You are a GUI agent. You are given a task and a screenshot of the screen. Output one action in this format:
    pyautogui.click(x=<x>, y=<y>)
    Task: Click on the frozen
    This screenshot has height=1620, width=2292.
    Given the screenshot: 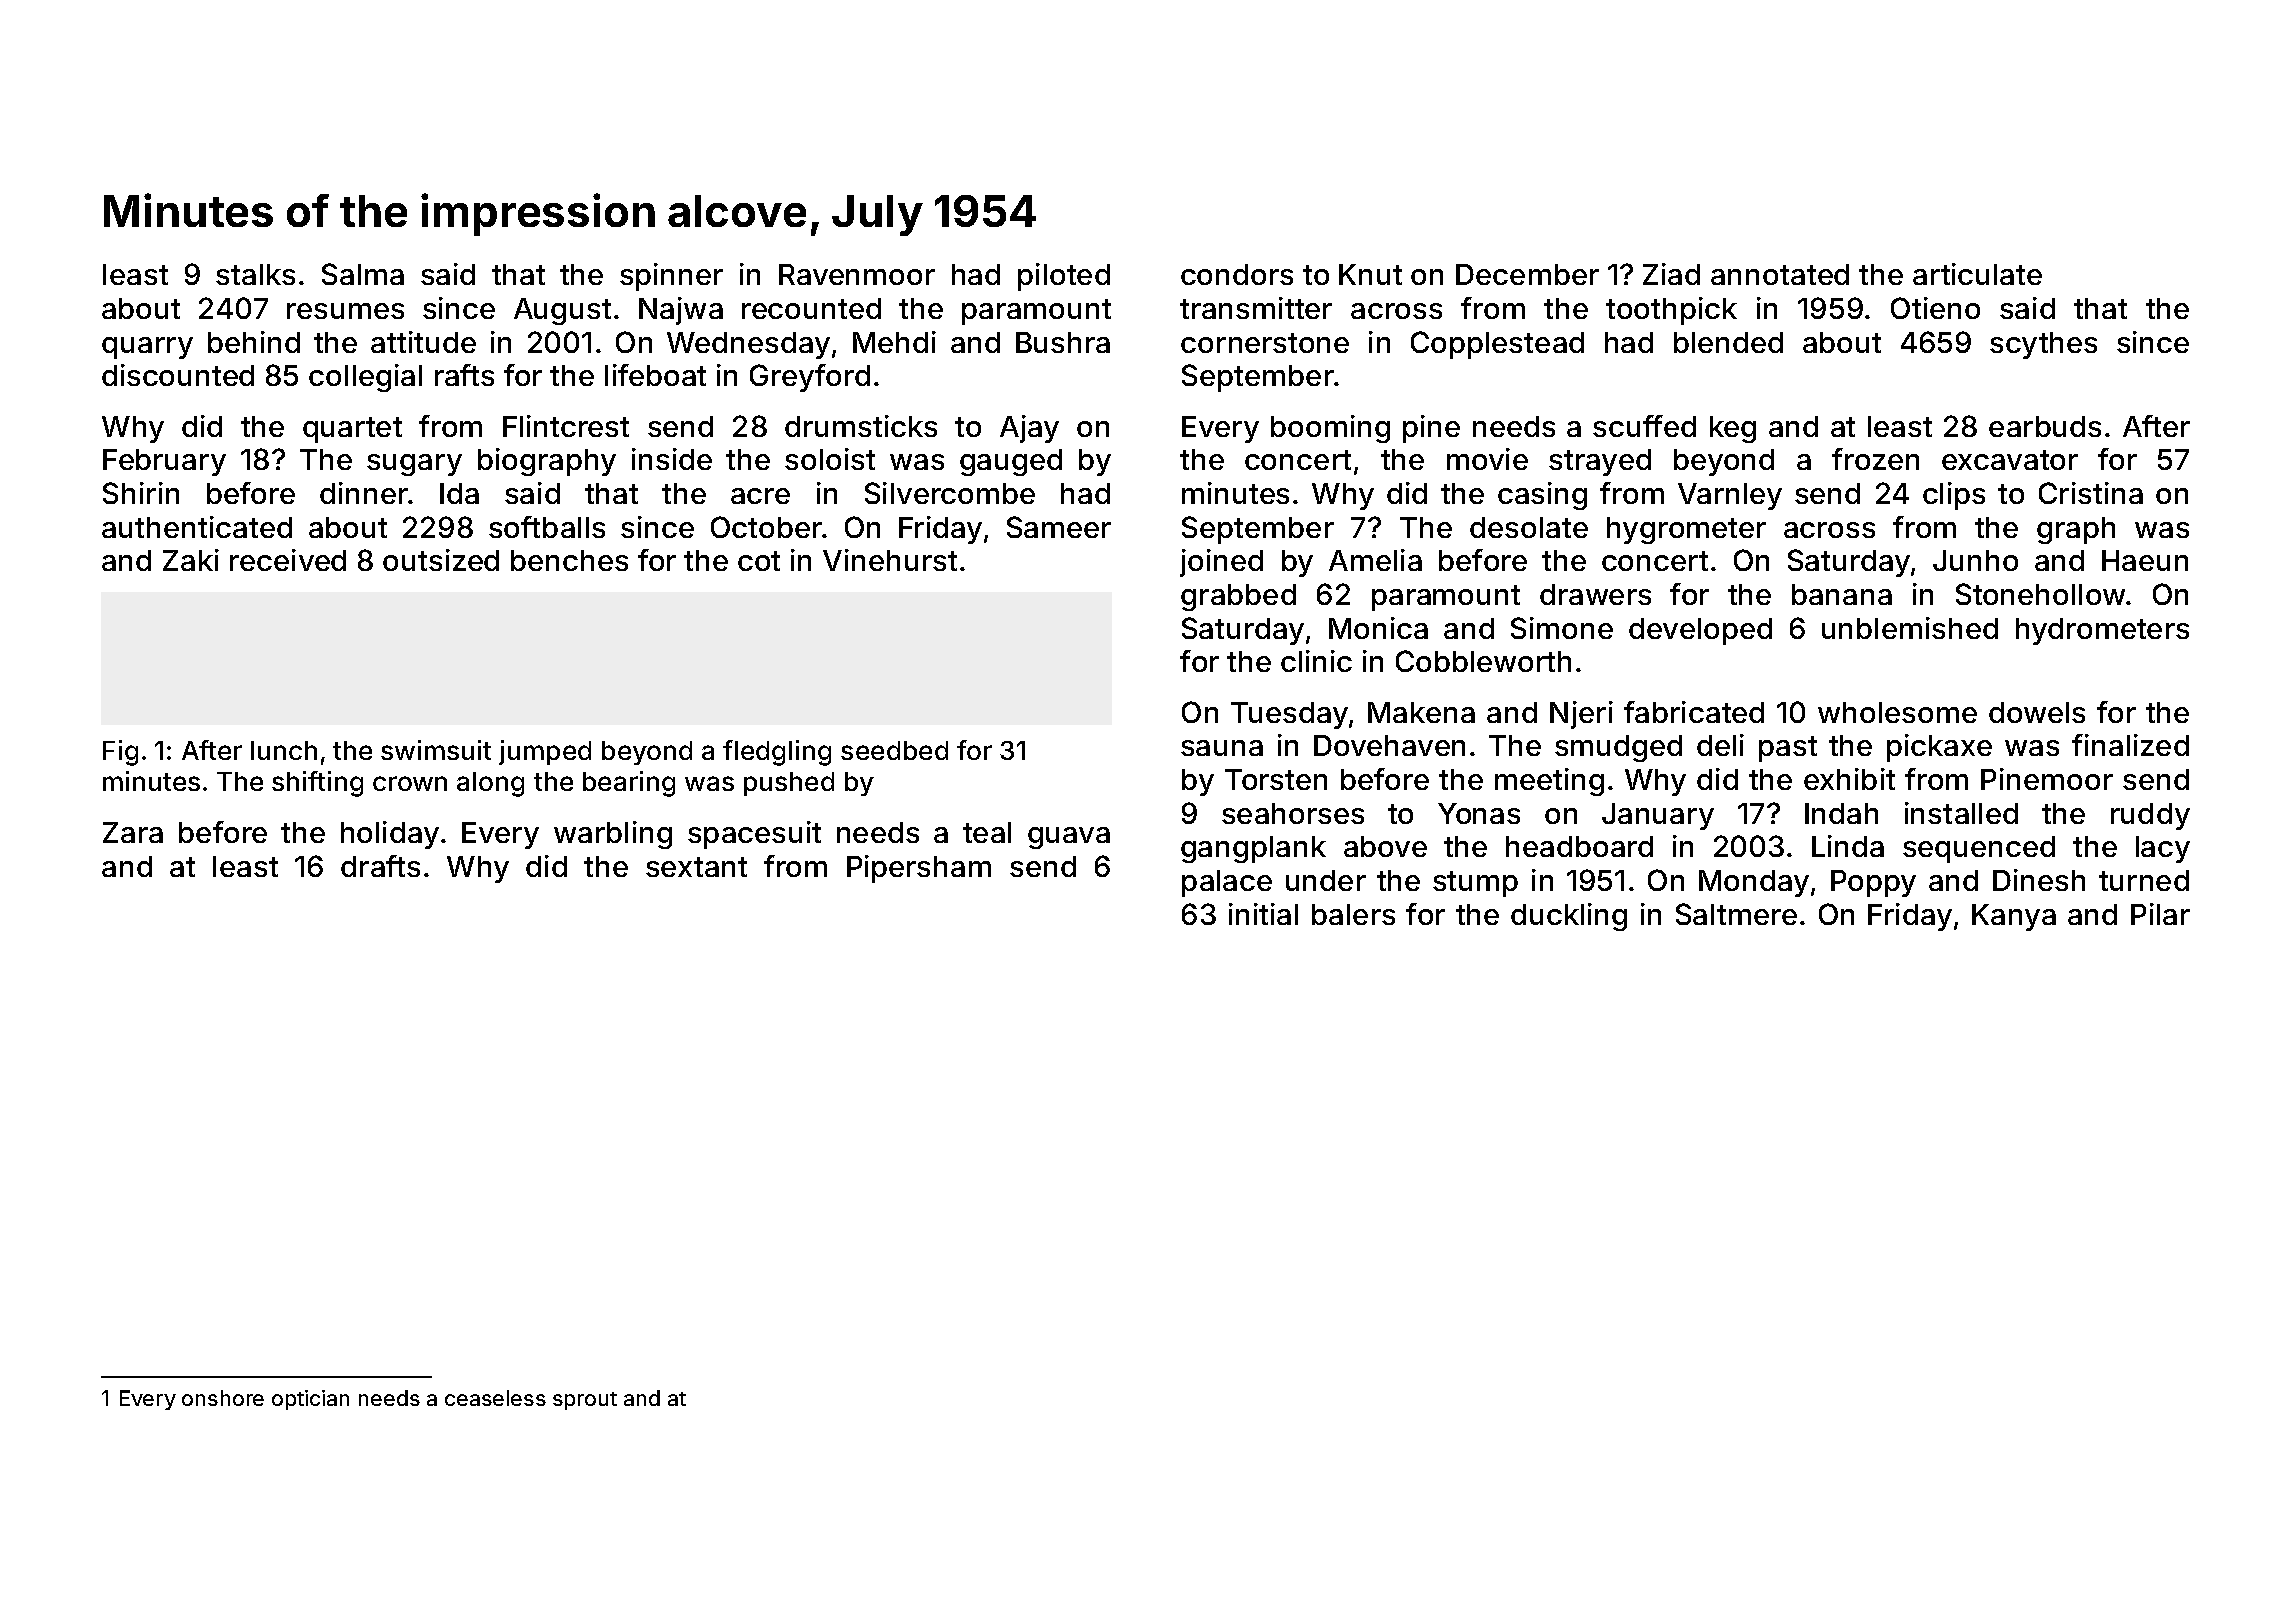 What is the action you would take?
    pyautogui.click(x=1875, y=459)
